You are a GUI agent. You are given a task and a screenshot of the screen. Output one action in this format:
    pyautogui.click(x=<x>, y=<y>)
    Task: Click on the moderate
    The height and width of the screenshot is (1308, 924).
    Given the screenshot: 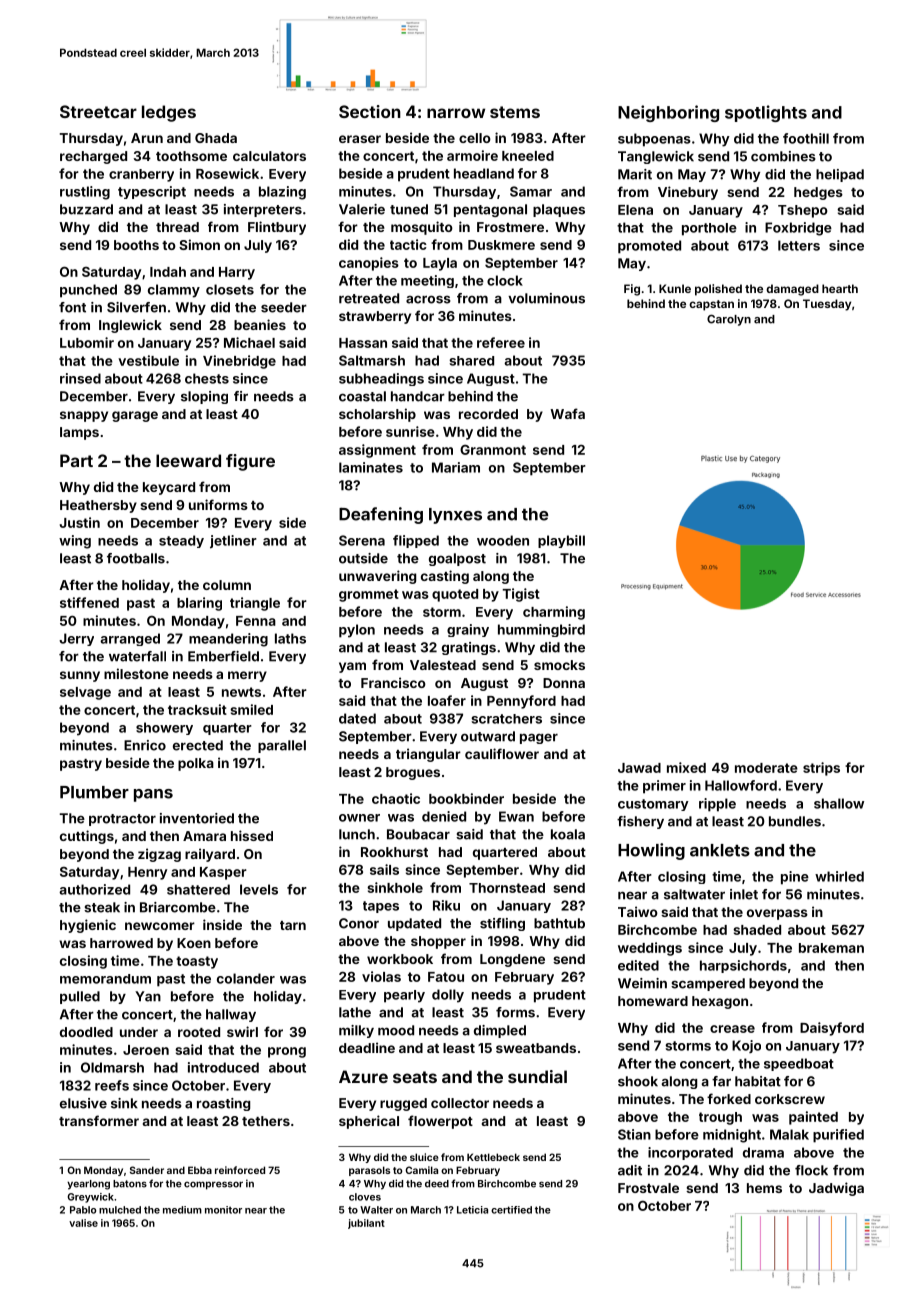 What is the action you would take?
    pyautogui.click(x=766, y=768)
